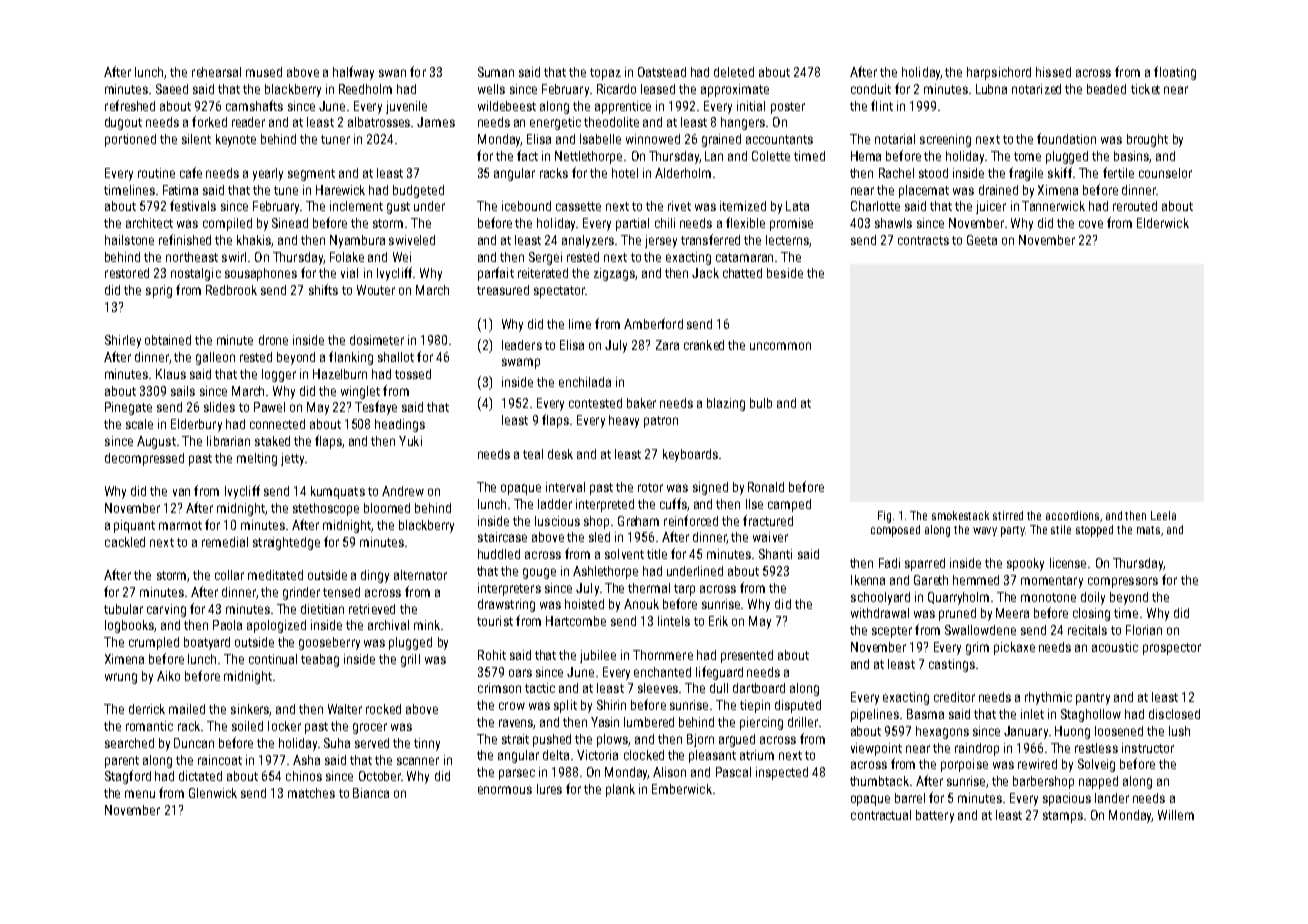 Image resolution: width=1308 pixels, height=924 pixels. What do you see at coordinates (734, 72) in the page?
I see `deleted` at bounding box center [734, 72].
